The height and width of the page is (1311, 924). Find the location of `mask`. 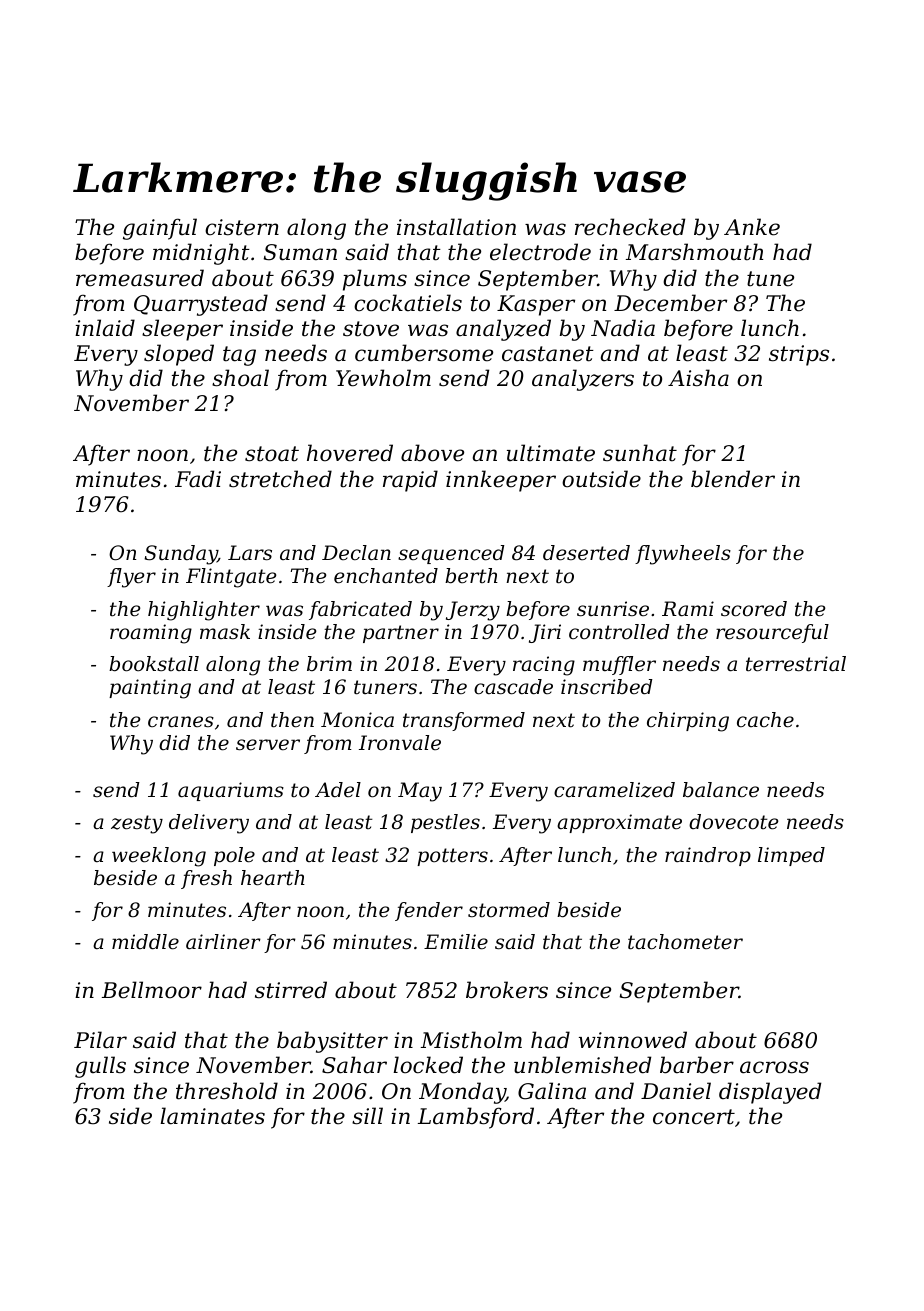

mask is located at coordinates (225, 631).
